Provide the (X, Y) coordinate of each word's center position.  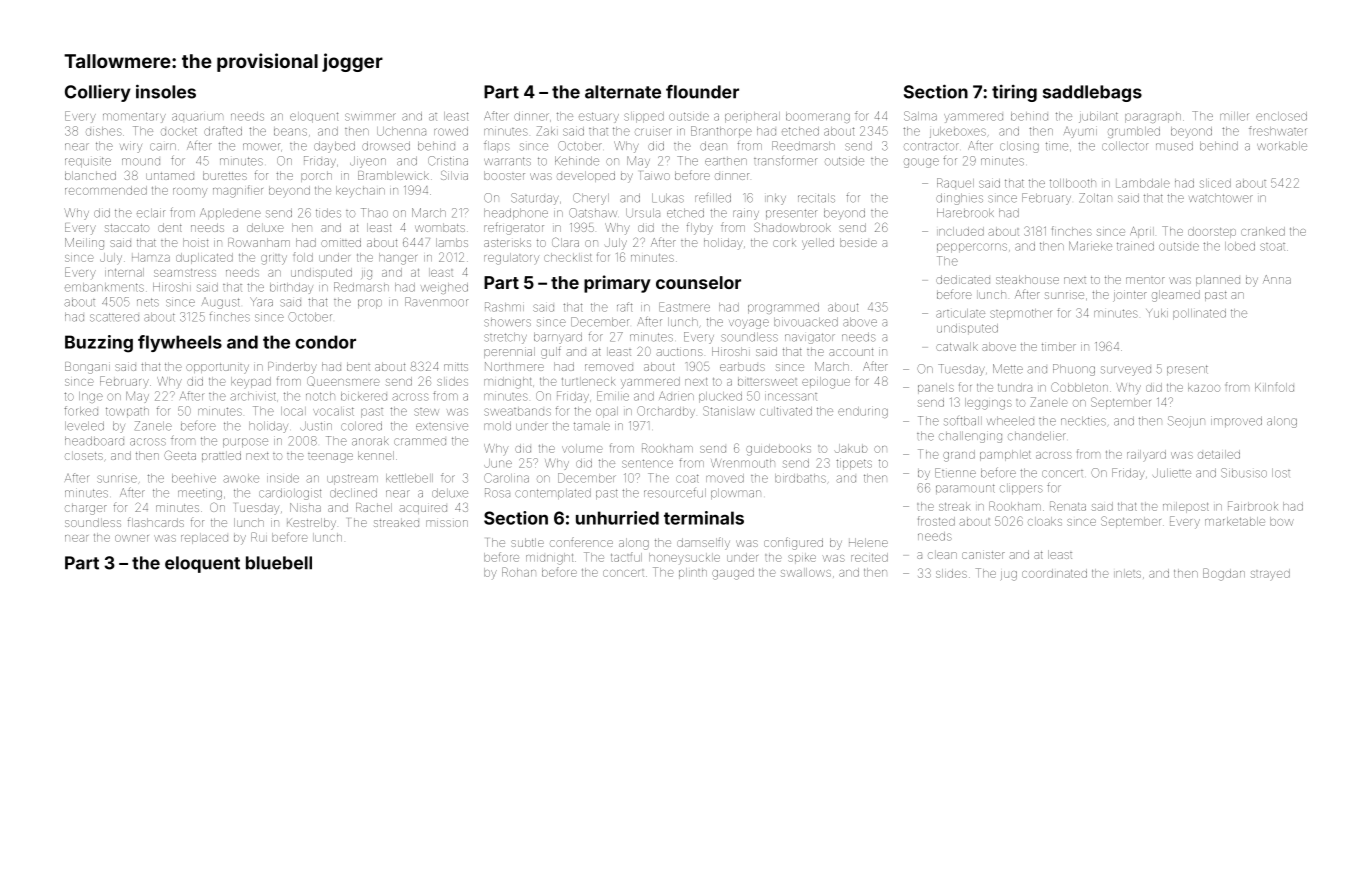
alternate (623, 92)
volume (582, 448)
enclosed (1281, 116)
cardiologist (290, 494)
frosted (936, 521)
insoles (166, 91)
